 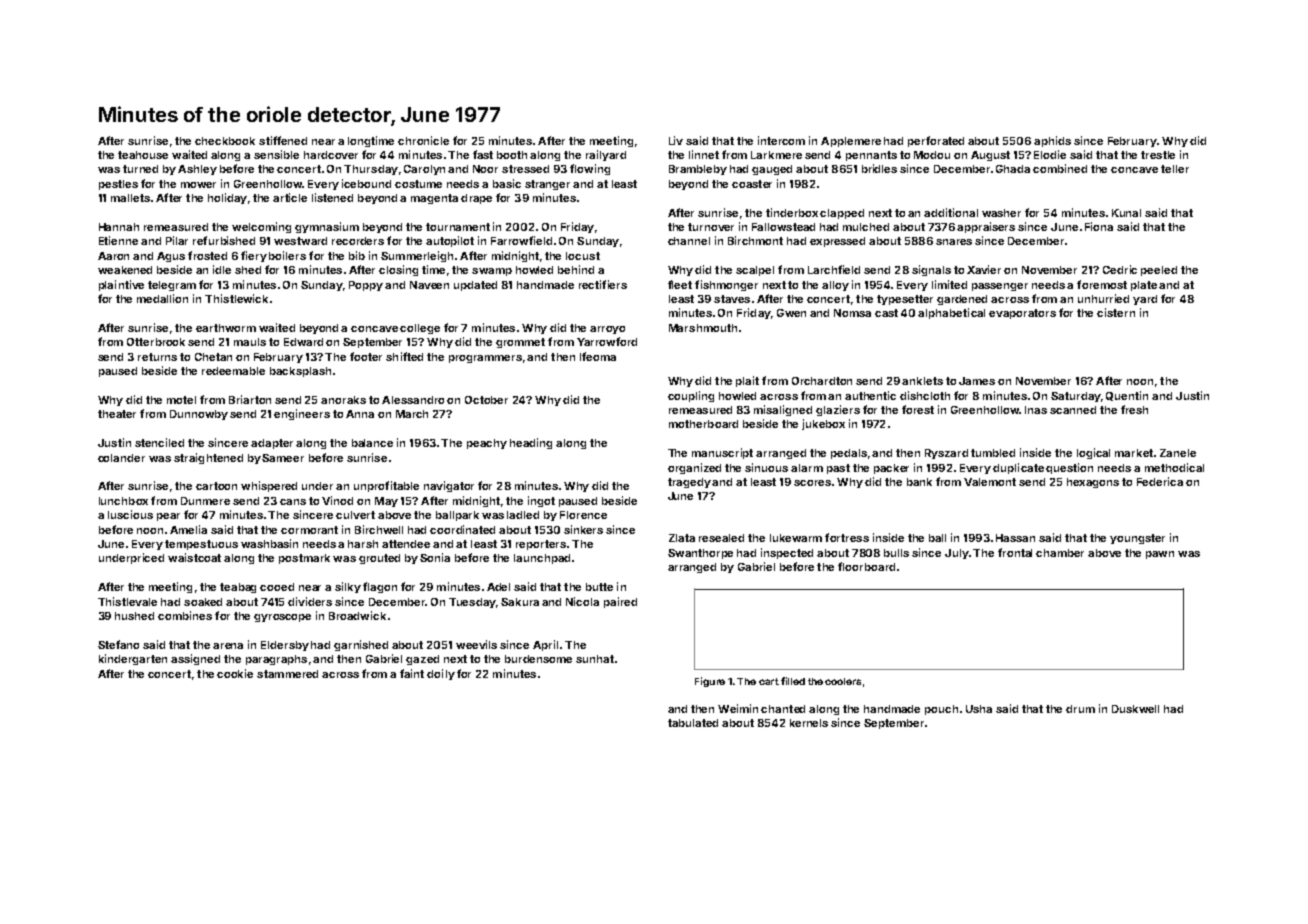 I want to click on checkbook, so click(x=225, y=141).
